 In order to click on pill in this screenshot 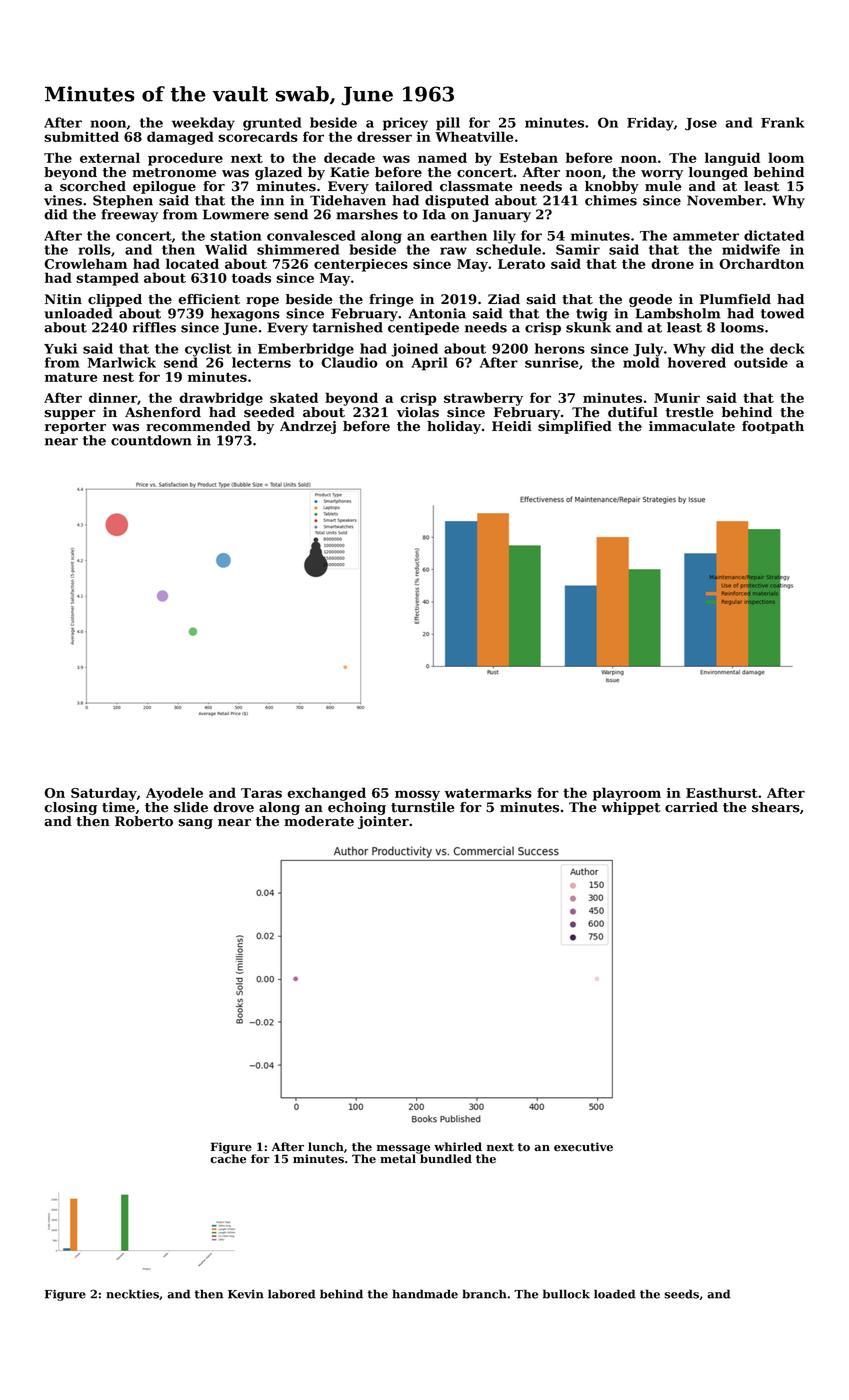, I will do `click(448, 124)`.
